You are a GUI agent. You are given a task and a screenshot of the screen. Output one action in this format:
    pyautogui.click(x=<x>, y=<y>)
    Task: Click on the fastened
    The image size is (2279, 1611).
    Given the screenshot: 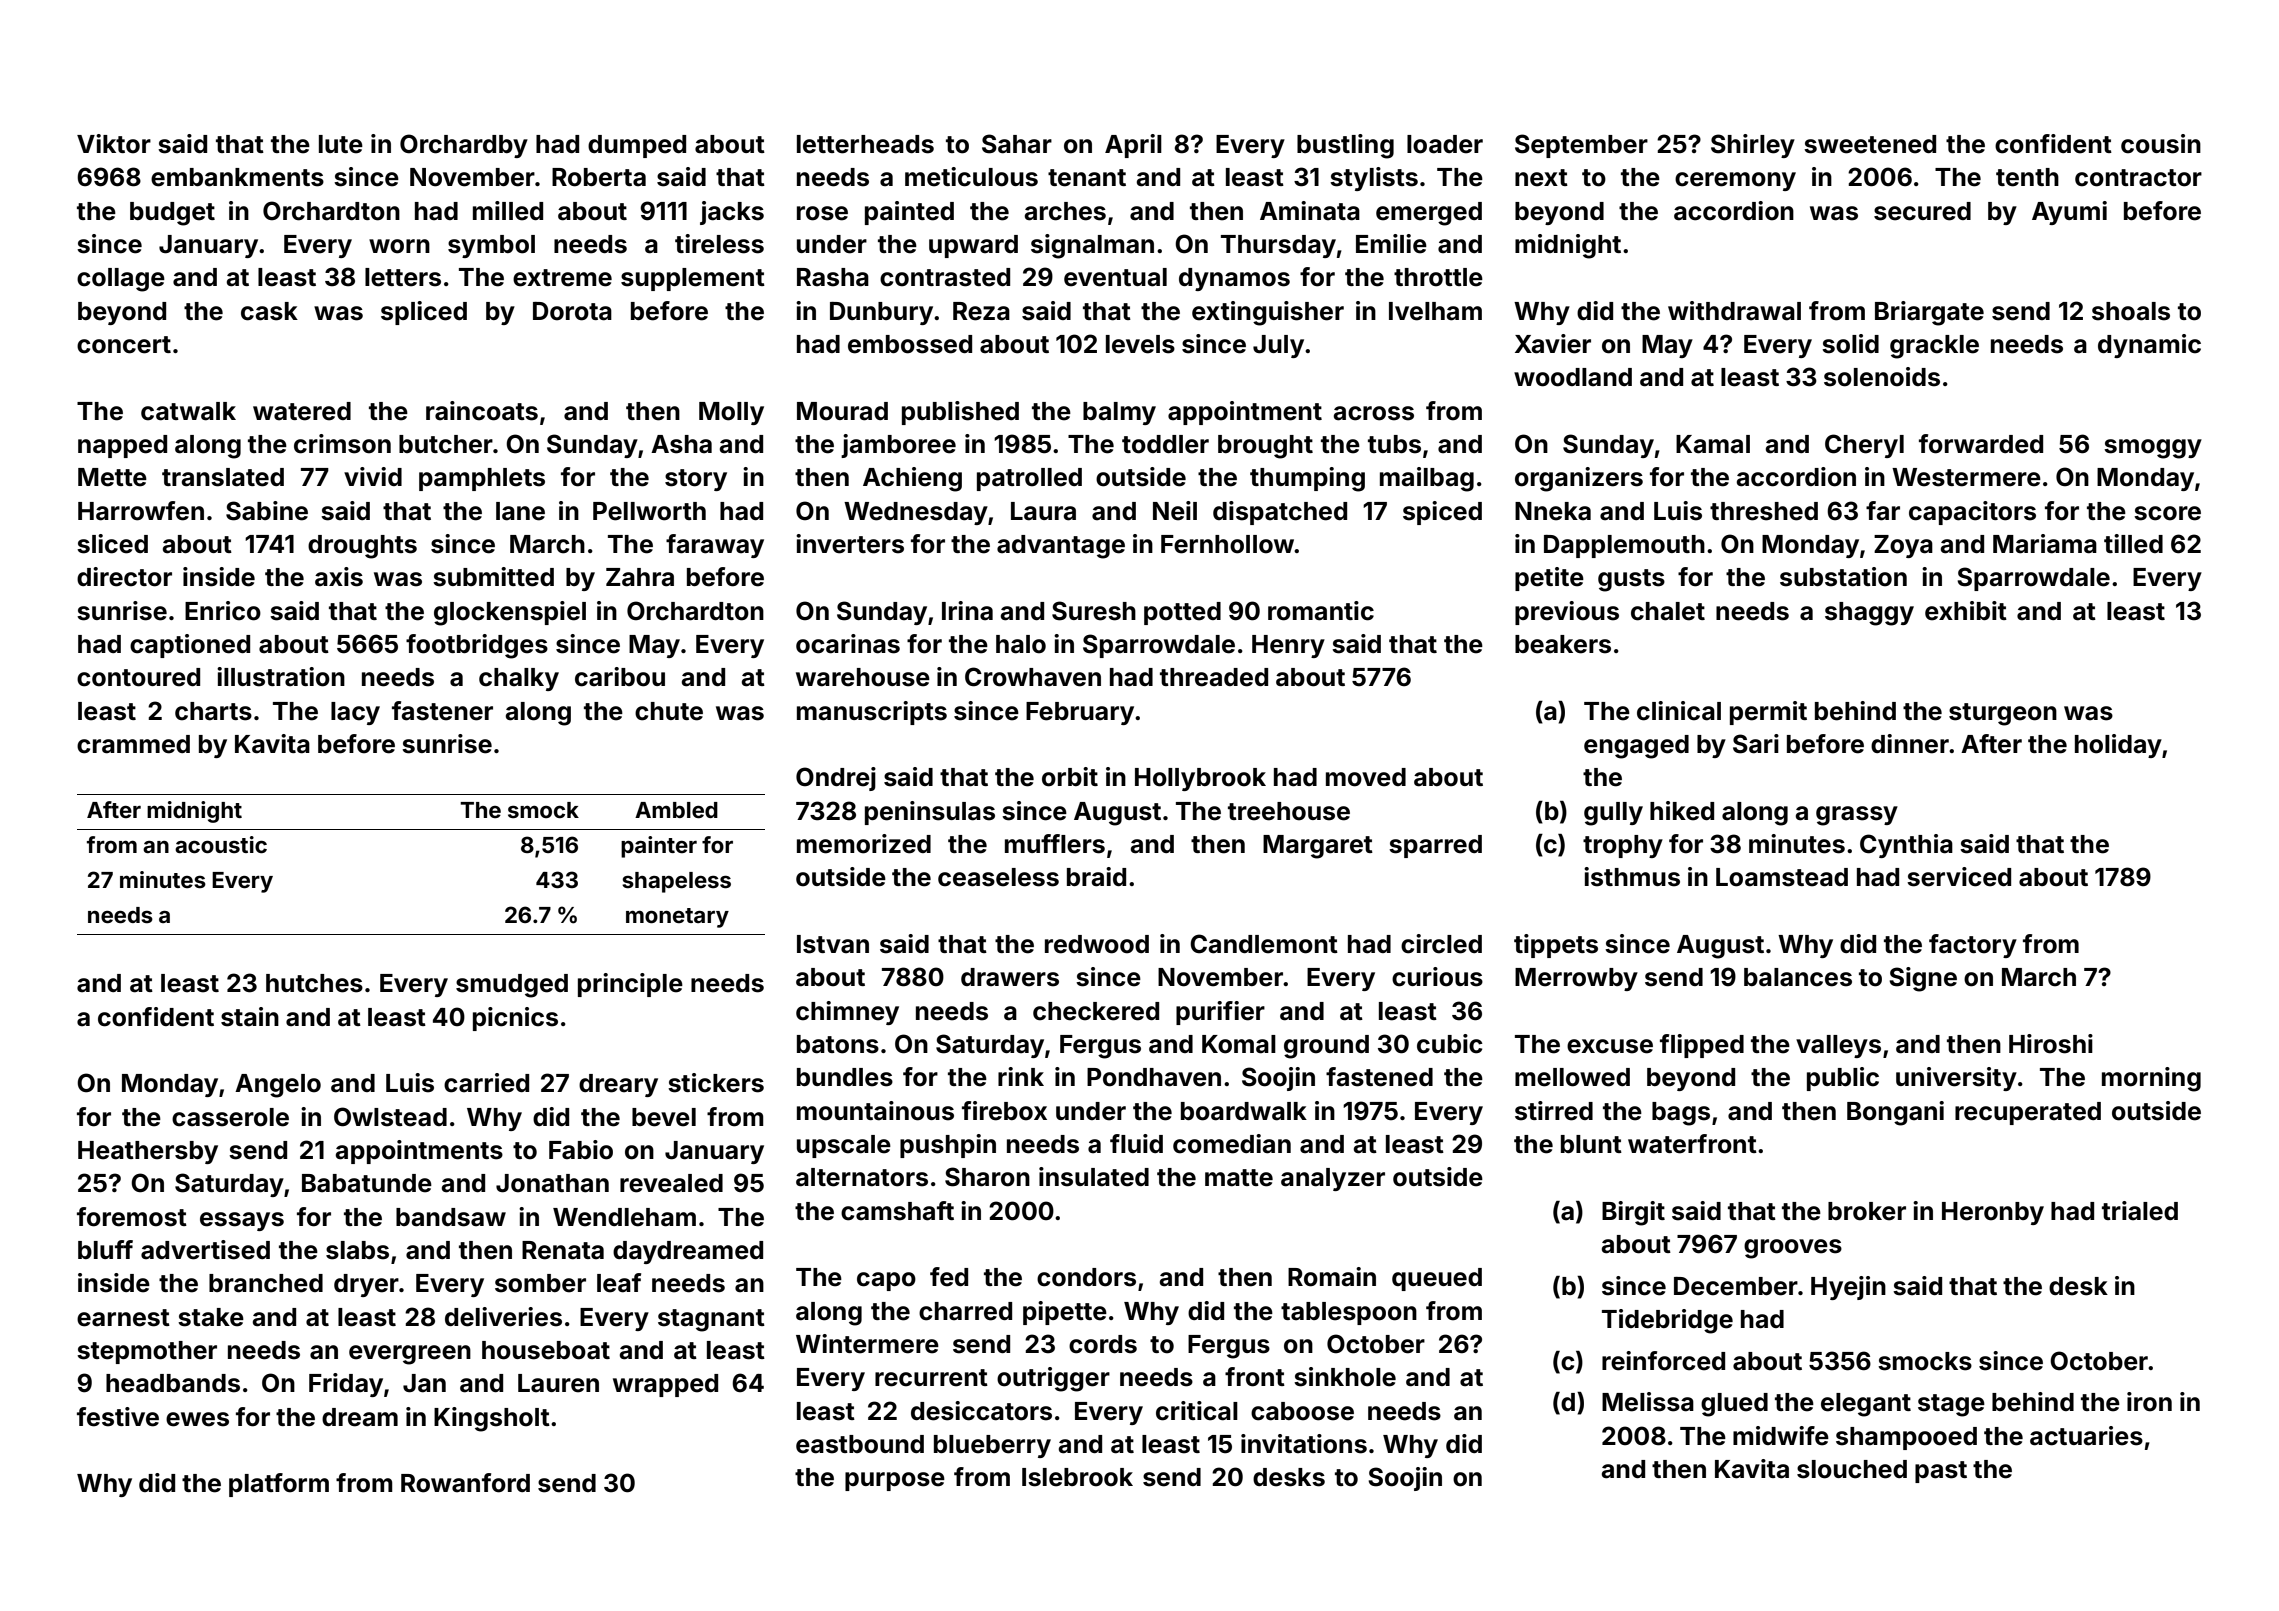 What is the action you would take?
    pyautogui.click(x=1379, y=1077)
